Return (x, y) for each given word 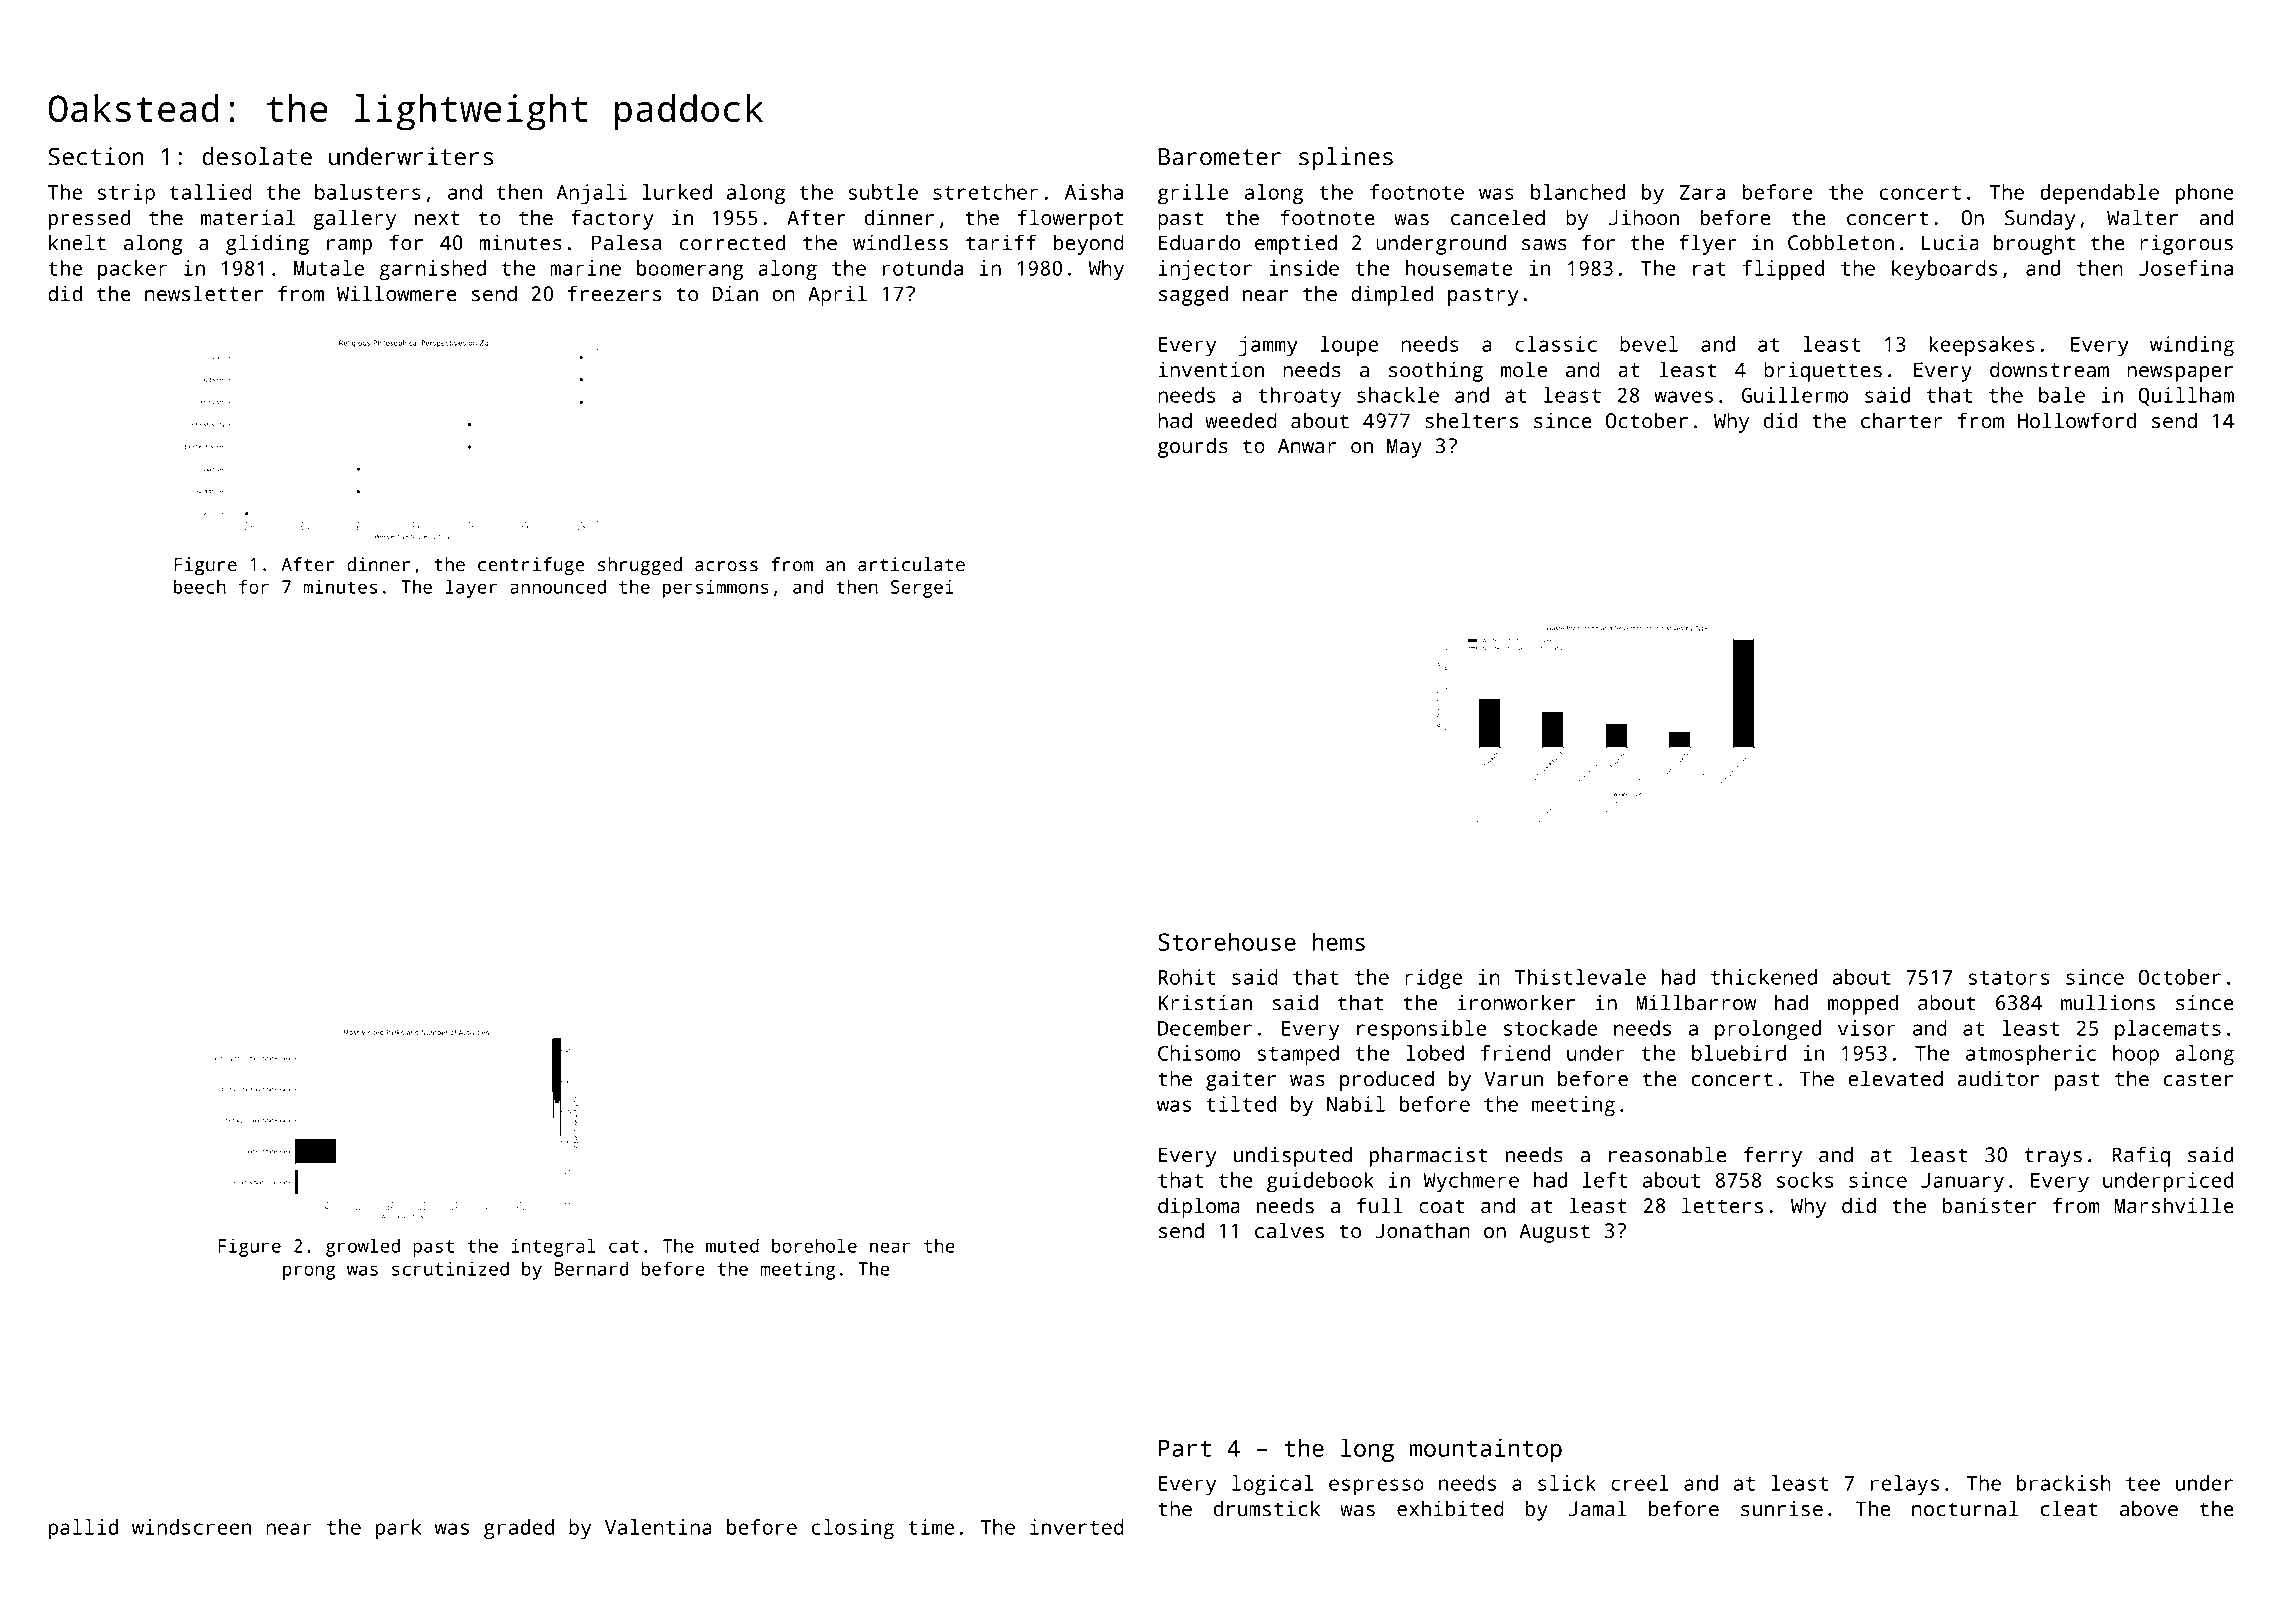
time (931, 1527)
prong (309, 1272)
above (2149, 1508)
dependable (2099, 194)
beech (200, 586)
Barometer (1219, 157)
